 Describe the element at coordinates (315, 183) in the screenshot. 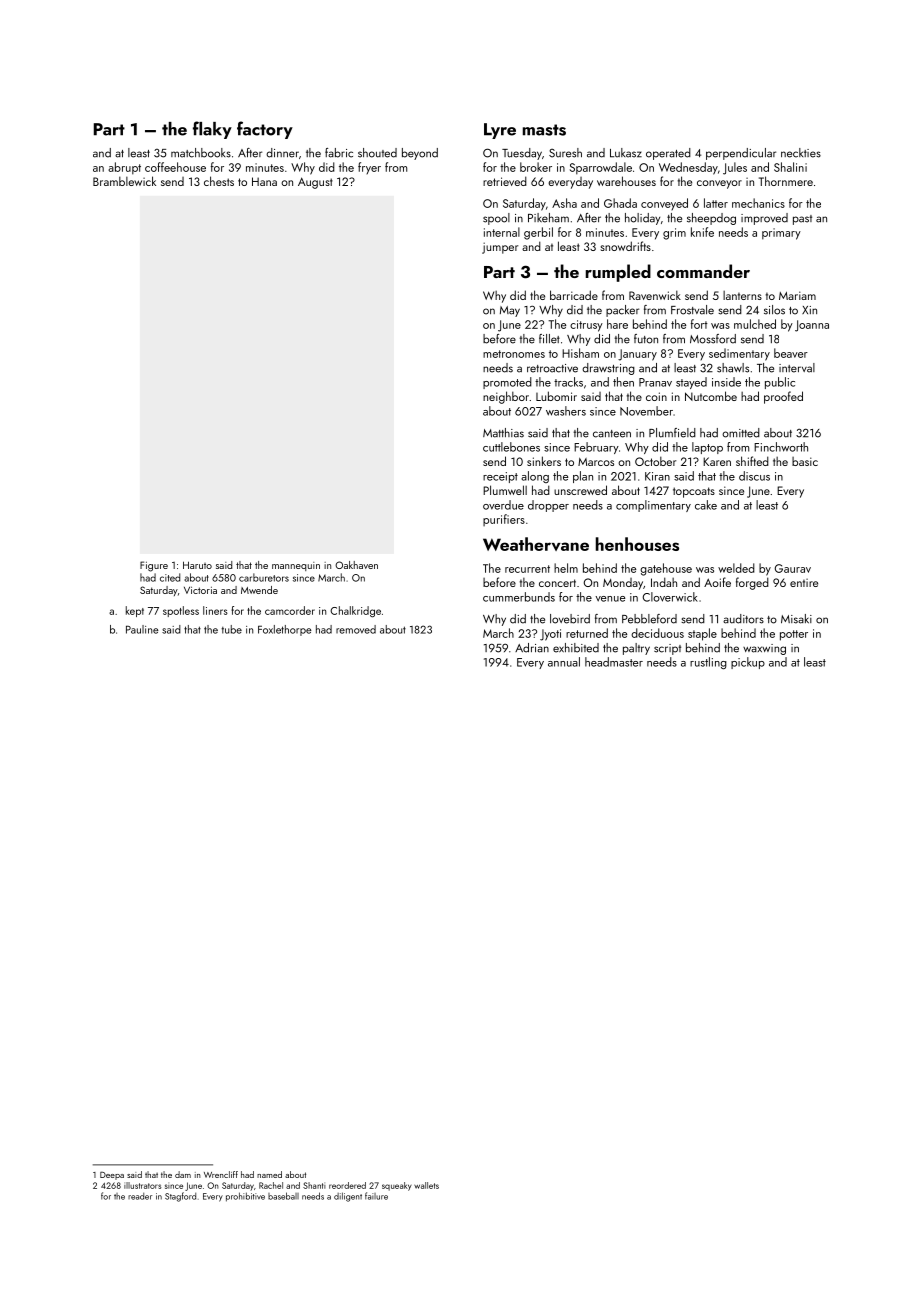

I see `August` at that location.
